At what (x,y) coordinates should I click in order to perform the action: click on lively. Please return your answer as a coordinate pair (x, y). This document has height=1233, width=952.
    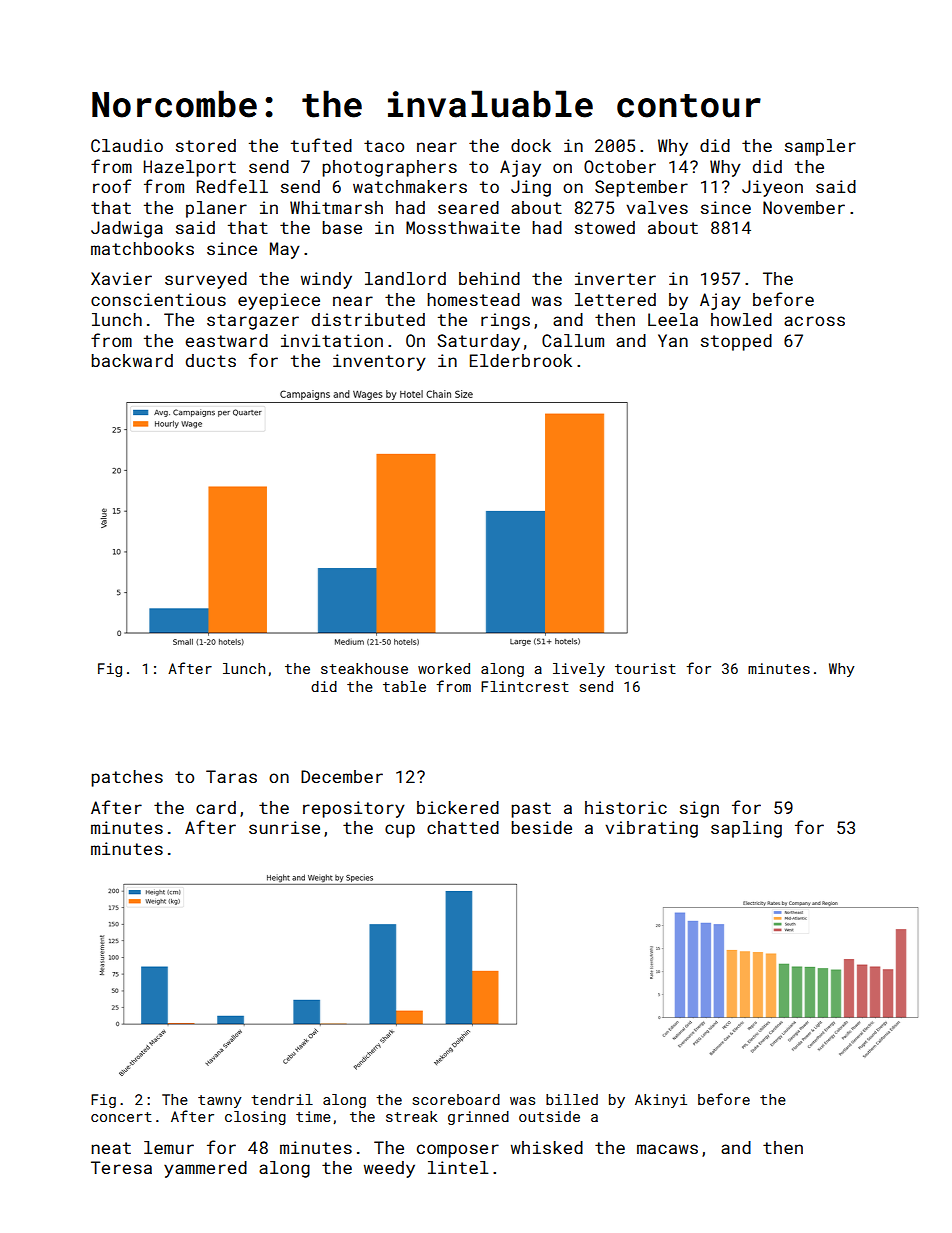
    Looking at the image, I should click on (579, 670).
